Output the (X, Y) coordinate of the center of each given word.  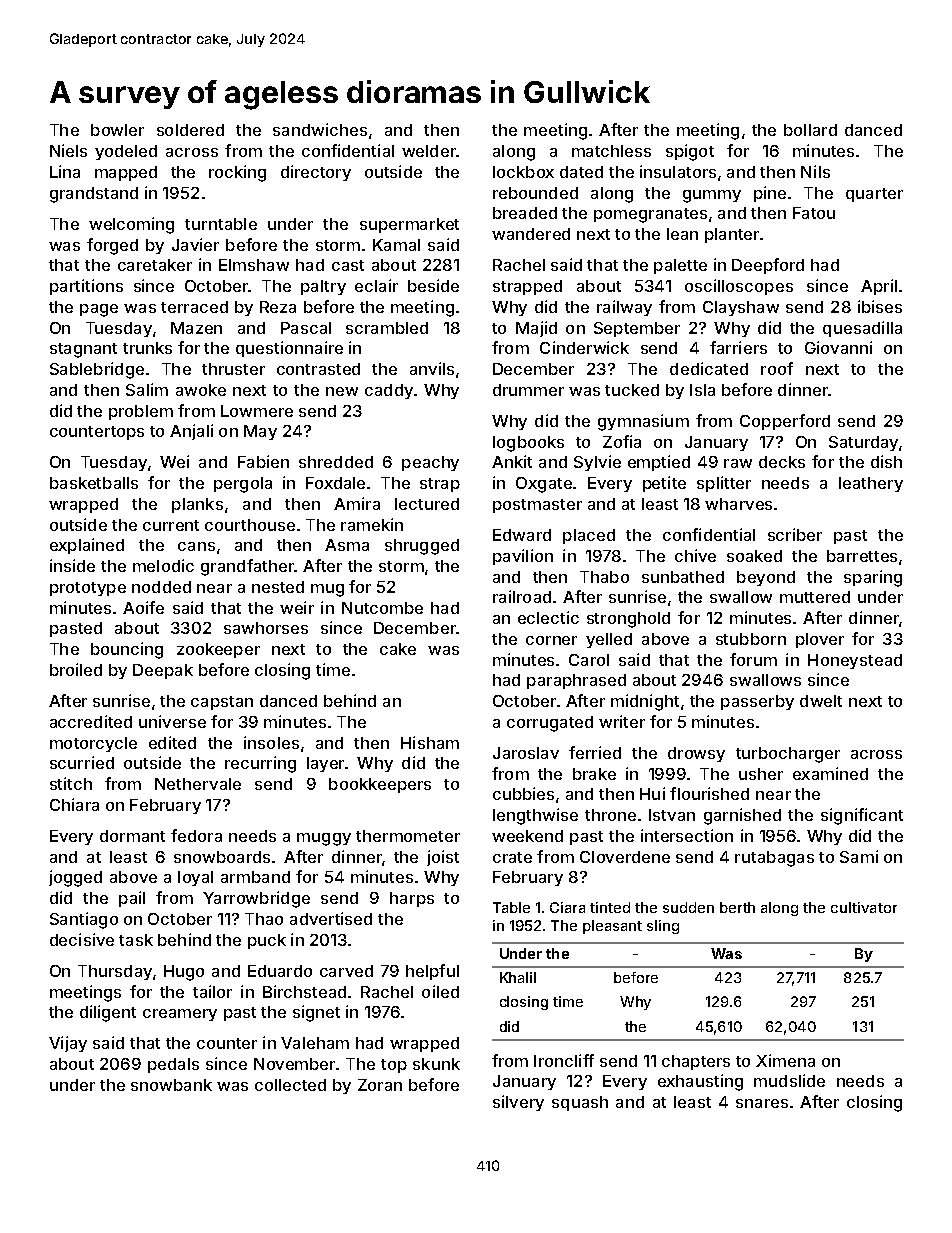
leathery (871, 484)
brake (594, 774)
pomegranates (650, 215)
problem (141, 412)
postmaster (537, 506)
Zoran (380, 1085)
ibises (880, 306)
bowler (117, 130)
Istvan (672, 815)
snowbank (171, 1085)
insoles (271, 742)
